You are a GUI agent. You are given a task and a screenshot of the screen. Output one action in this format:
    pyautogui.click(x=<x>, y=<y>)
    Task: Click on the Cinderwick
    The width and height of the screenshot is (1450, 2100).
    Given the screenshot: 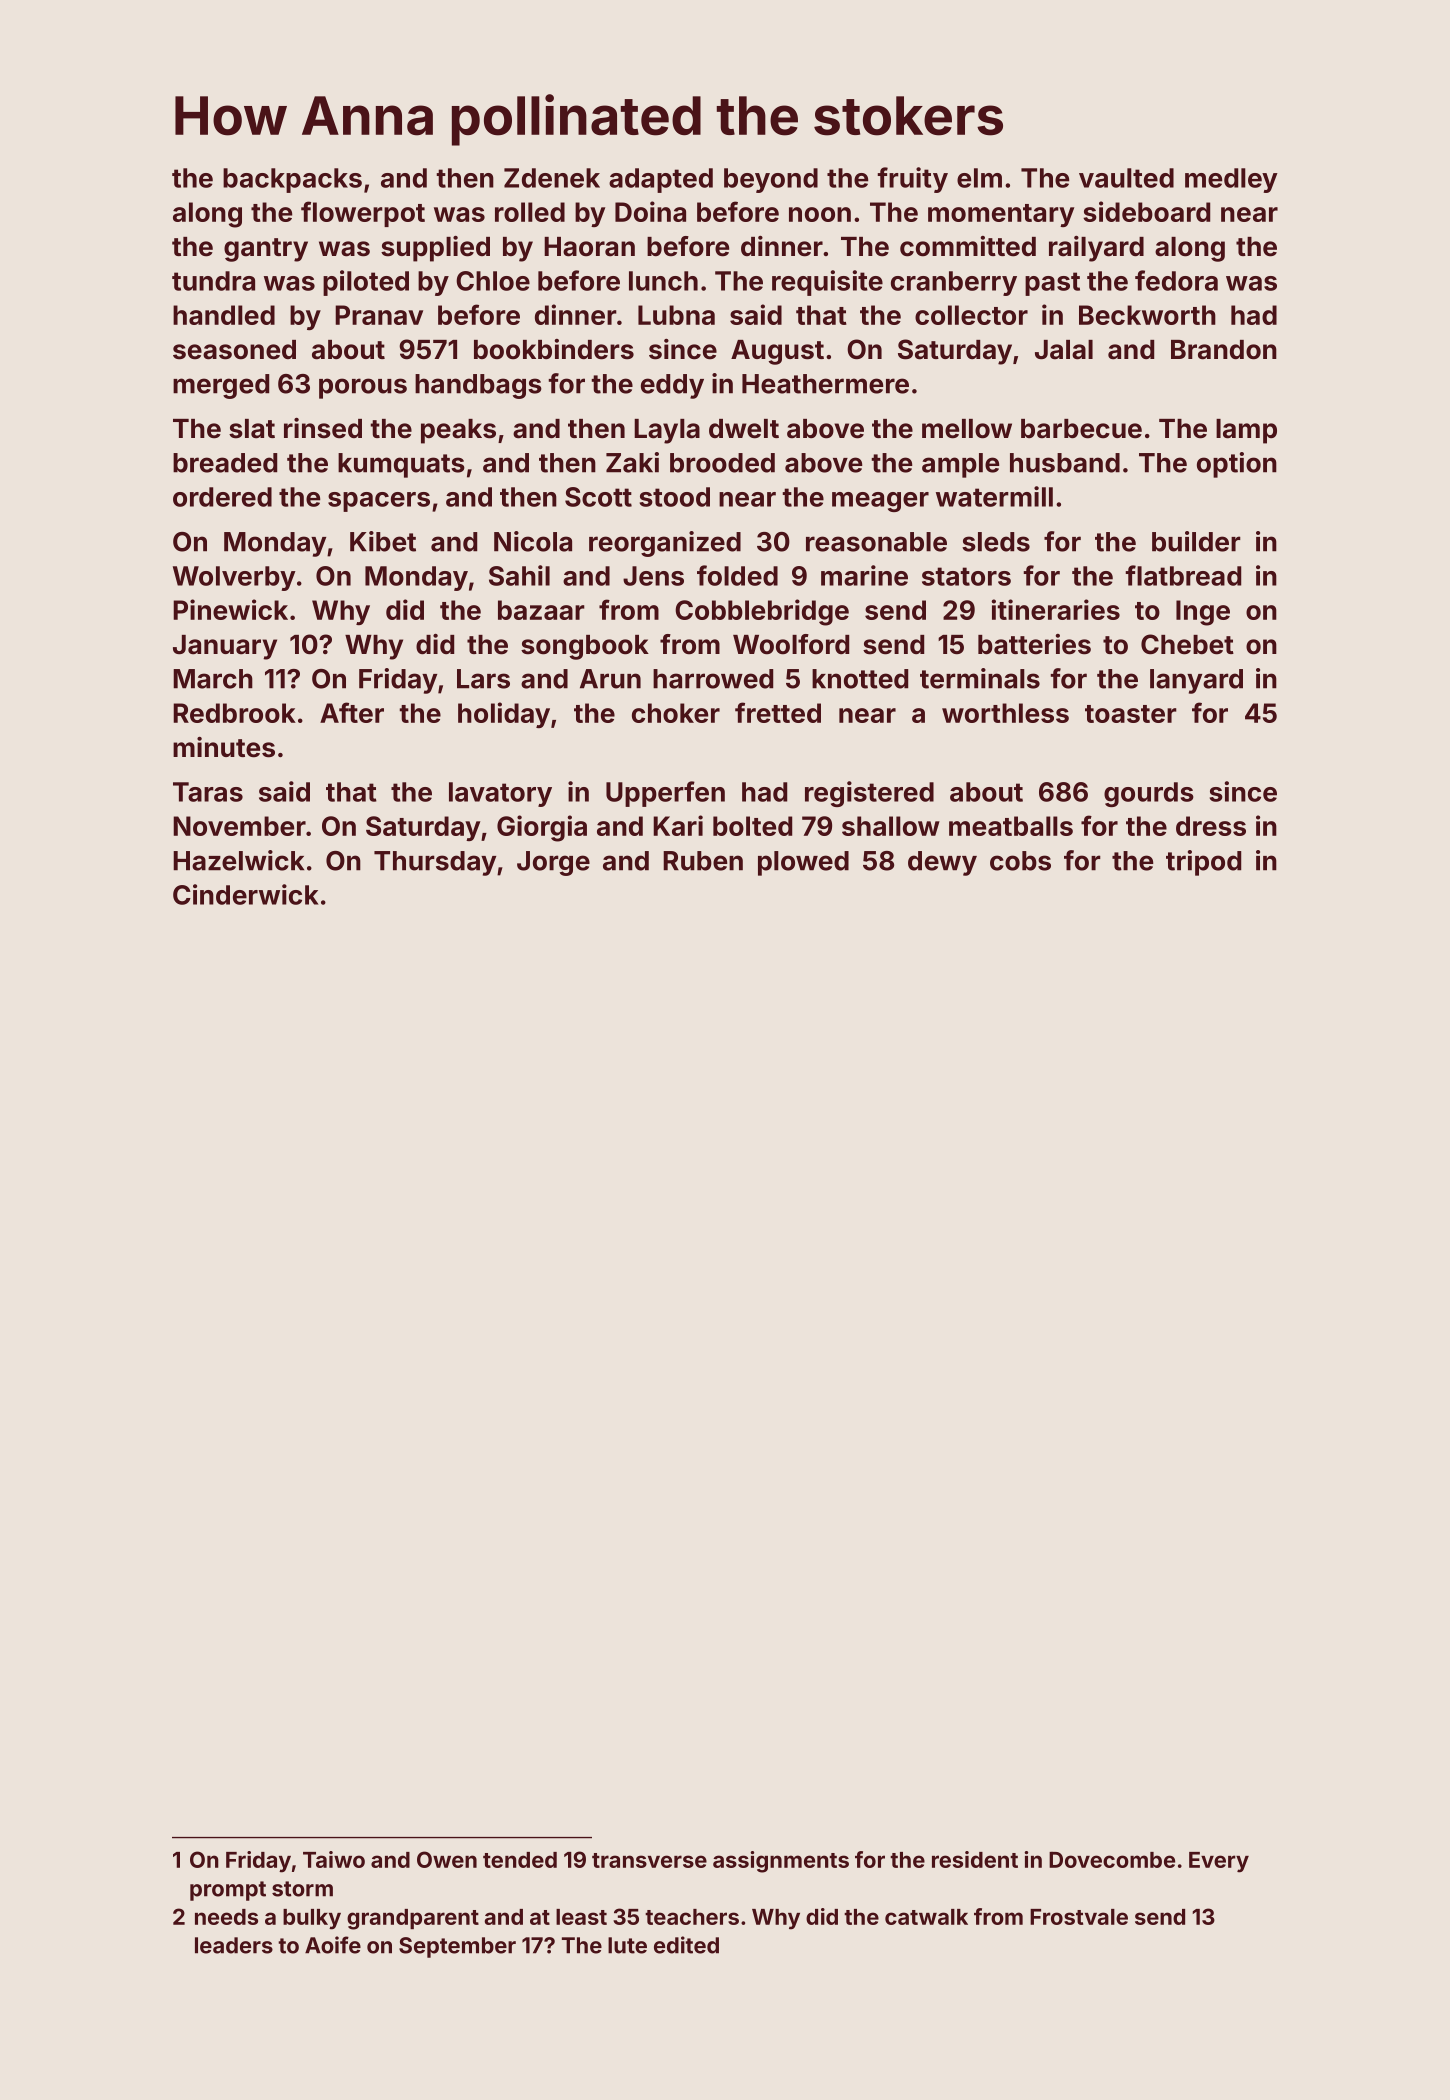 What is the action you would take?
    pyautogui.click(x=246, y=894)
